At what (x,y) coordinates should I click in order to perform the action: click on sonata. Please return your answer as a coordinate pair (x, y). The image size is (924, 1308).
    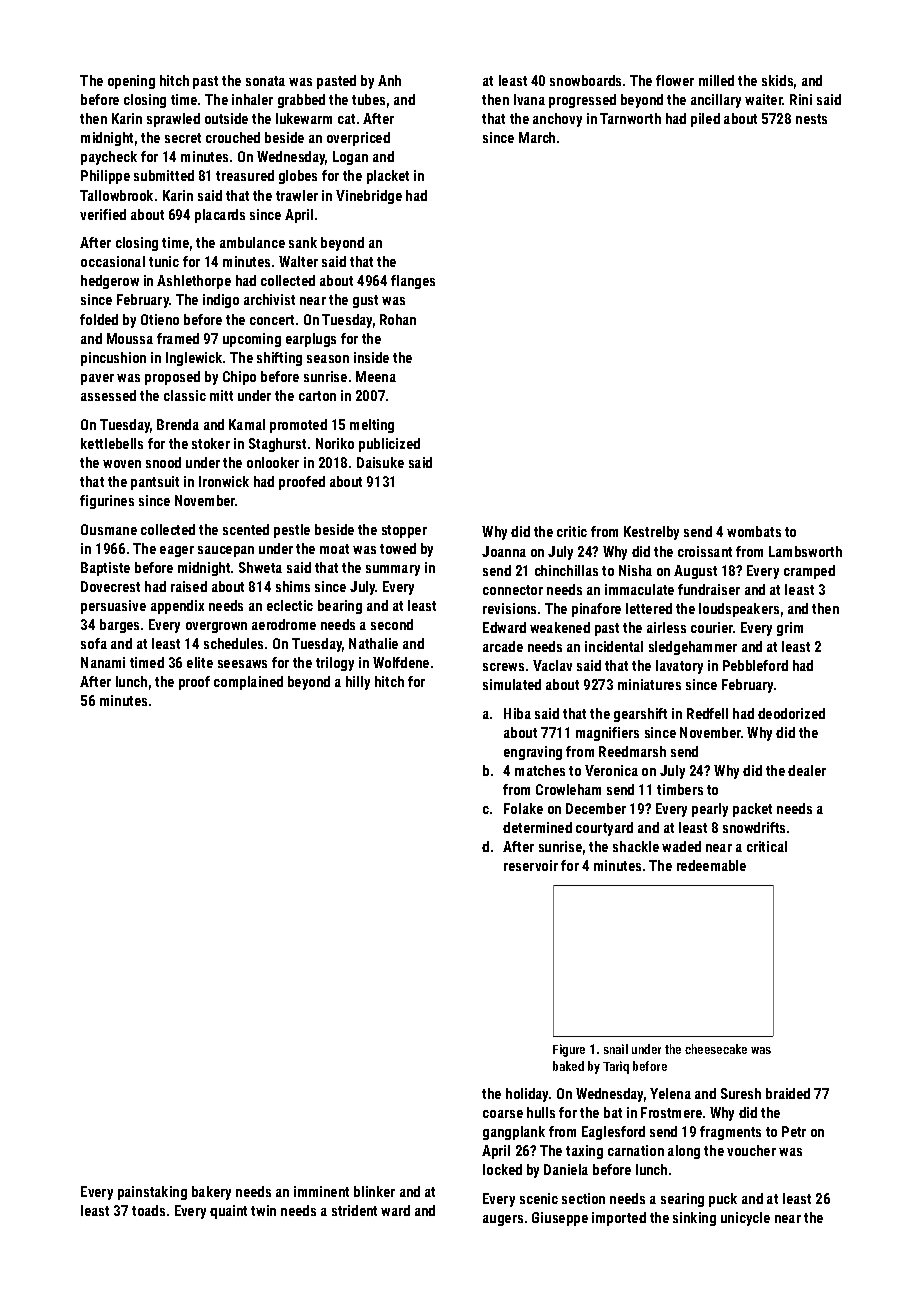
    Looking at the image, I should click on (265, 81).
